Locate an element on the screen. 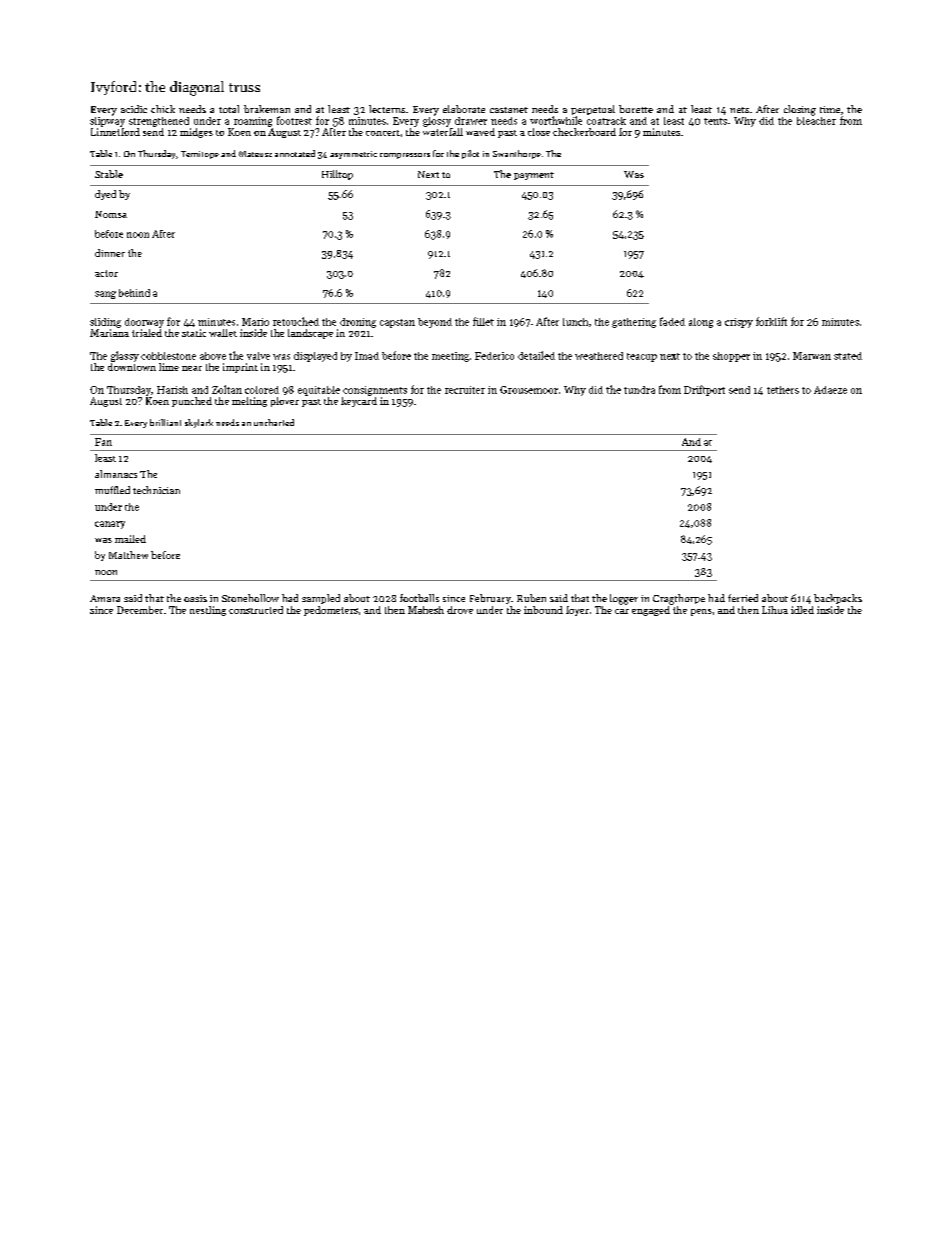 The width and height of the screenshot is (952, 1233). dyed is located at coordinates (105, 195).
